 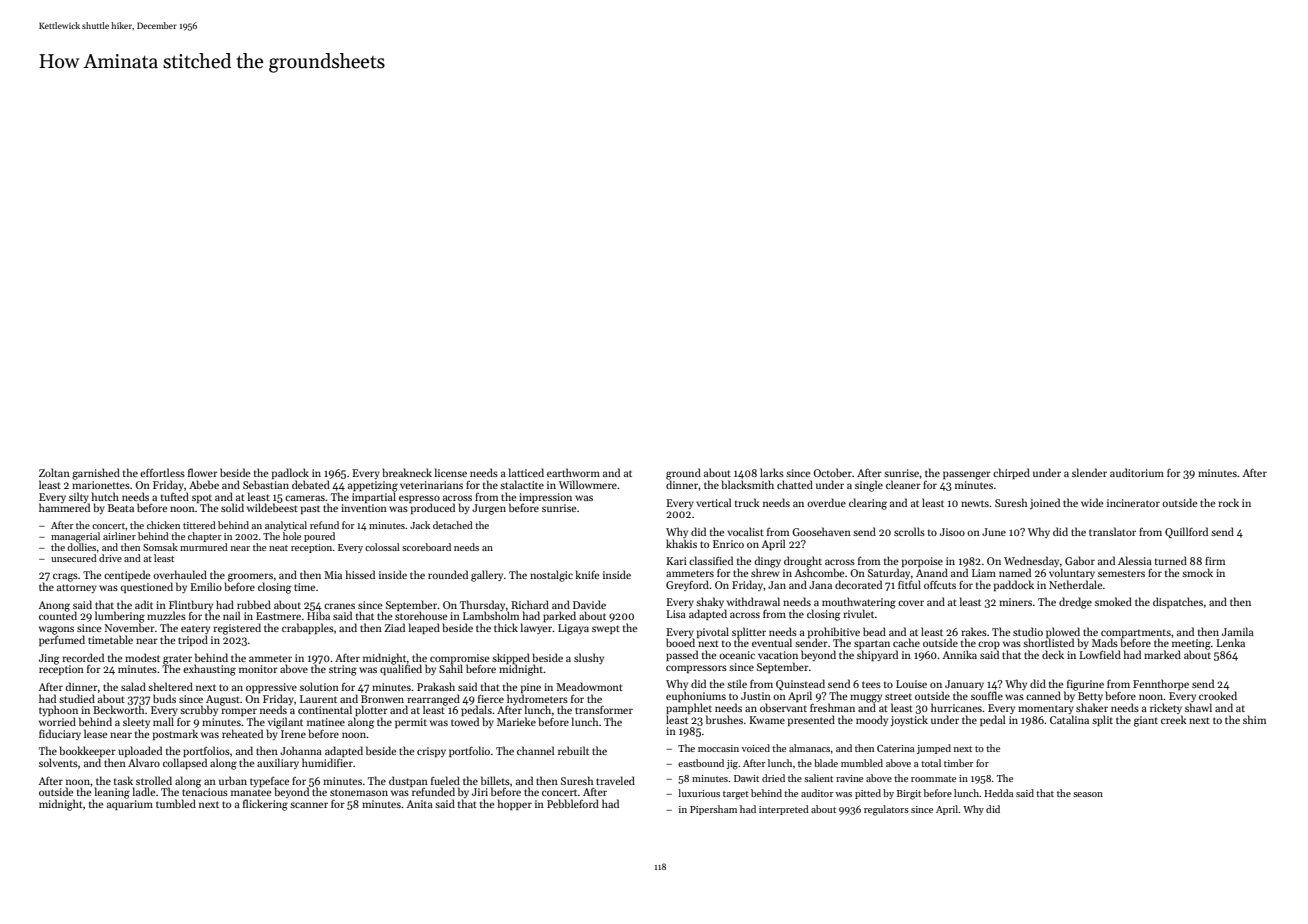 I want to click on Quillford, so click(x=1186, y=532).
